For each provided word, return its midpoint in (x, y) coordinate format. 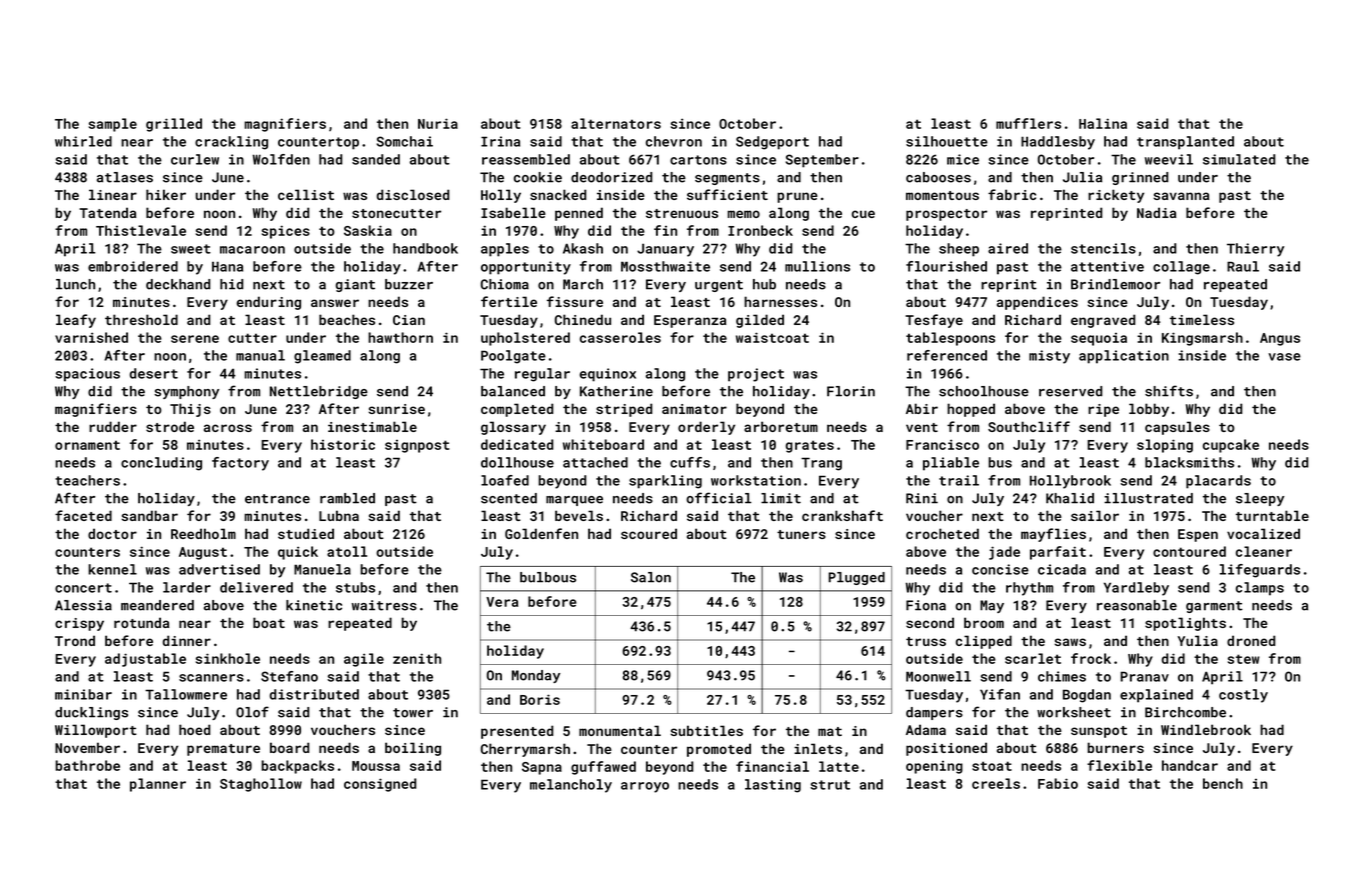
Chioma (505, 284)
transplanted (1185, 143)
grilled (174, 125)
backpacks (297, 767)
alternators (616, 123)
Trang (821, 464)
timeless (1202, 319)
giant (355, 285)
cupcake (1231, 446)
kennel (112, 569)
